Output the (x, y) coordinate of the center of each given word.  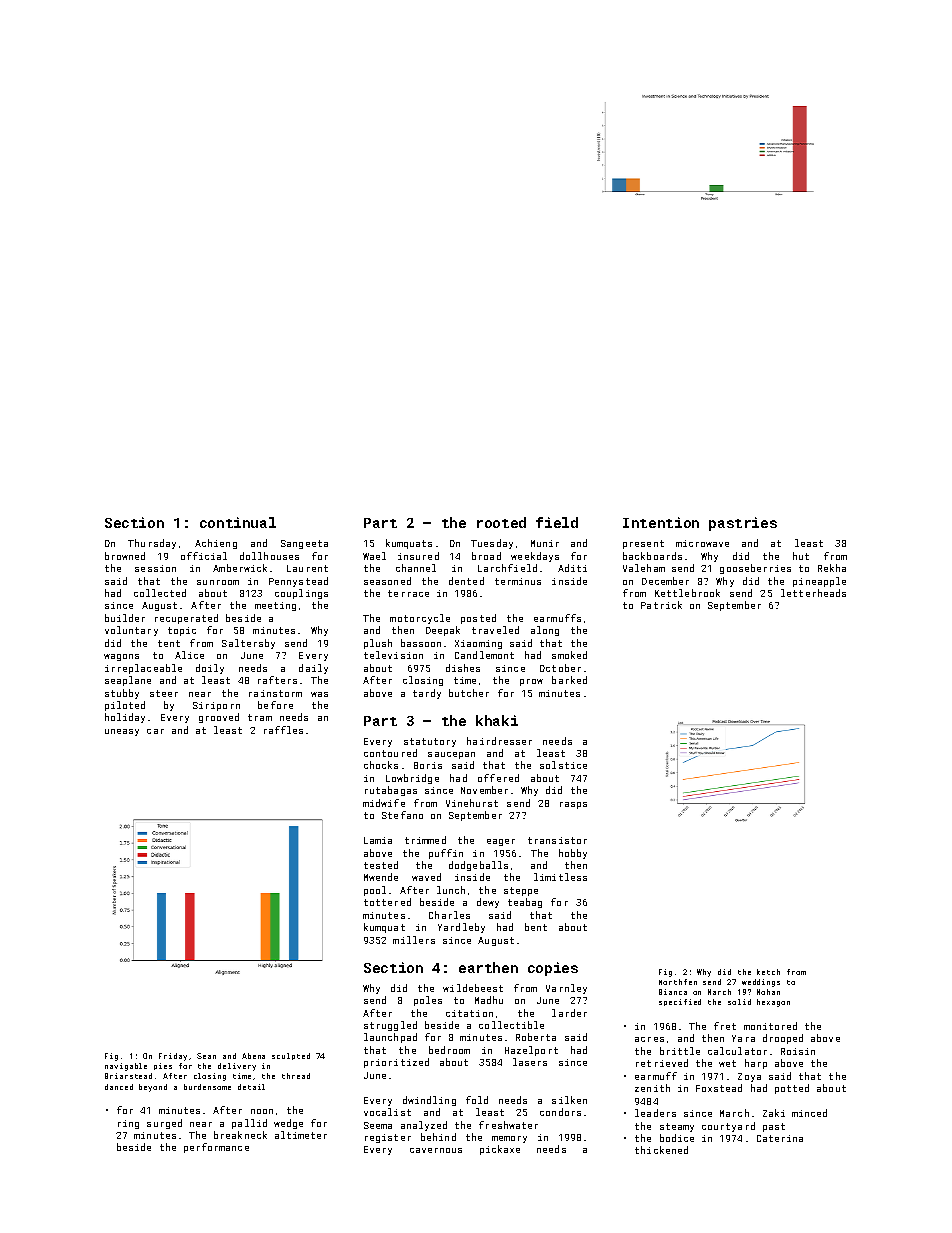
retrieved (662, 1063)
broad (486, 556)
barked (569, 680)
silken (569, 1100)
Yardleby (461, 928)
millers (414, 940)
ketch (768, 972)
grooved (219, 718)
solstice (563, 765)
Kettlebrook (687, 593)
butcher (469, 693)
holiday (125, 718)
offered (498, 778)
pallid (249, 1124)
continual (238, 522)
